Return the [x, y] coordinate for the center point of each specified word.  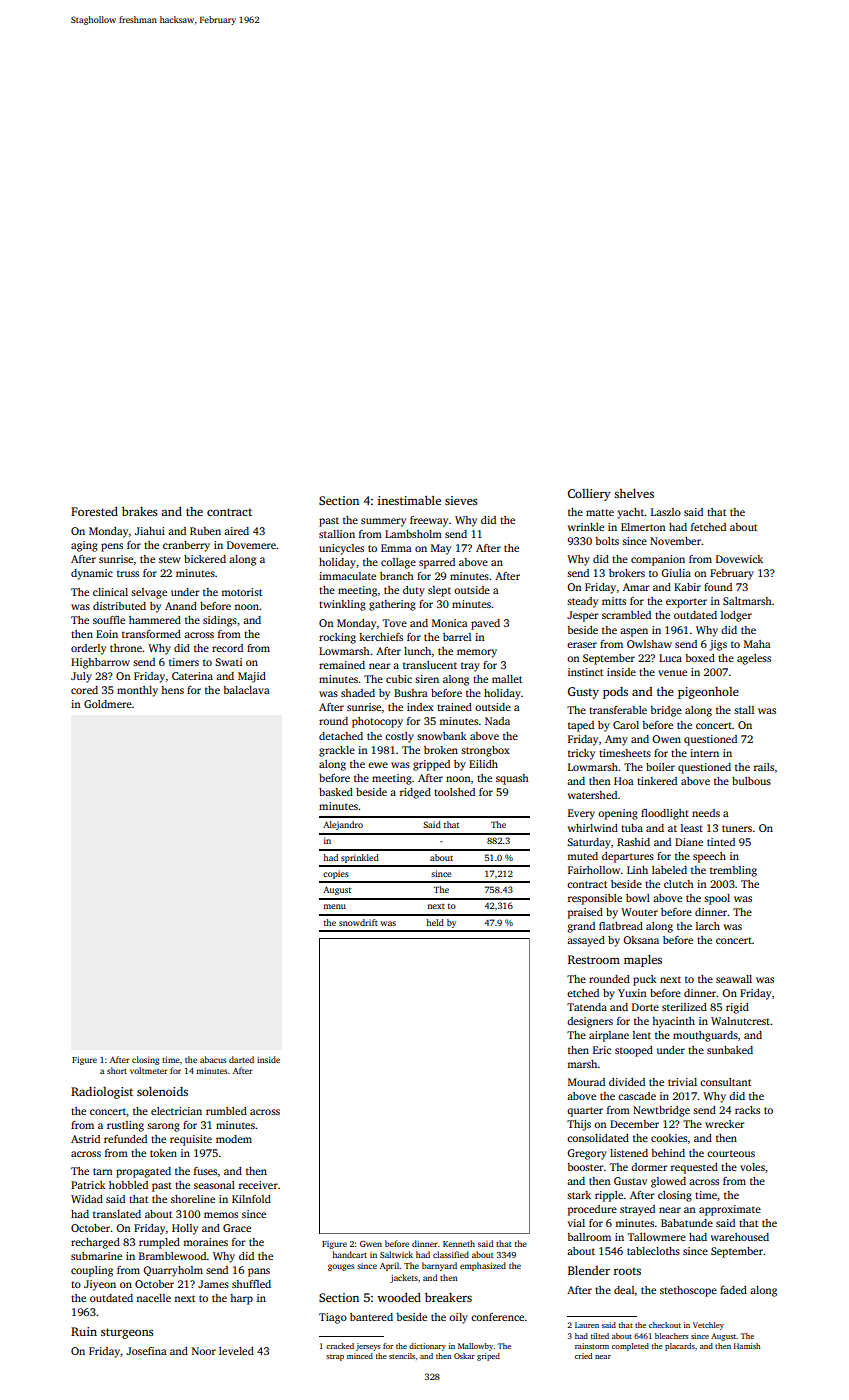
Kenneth [459, 1243]
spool [717, 899]
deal [624, 1290]
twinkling [342, 605]
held [435, 922]
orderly [88, 649]
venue [672, 673]
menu [334, 906]
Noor [204, 1351]
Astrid [85, 1139]
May [441, 549]
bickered [205, 559]
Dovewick [739, 559]
